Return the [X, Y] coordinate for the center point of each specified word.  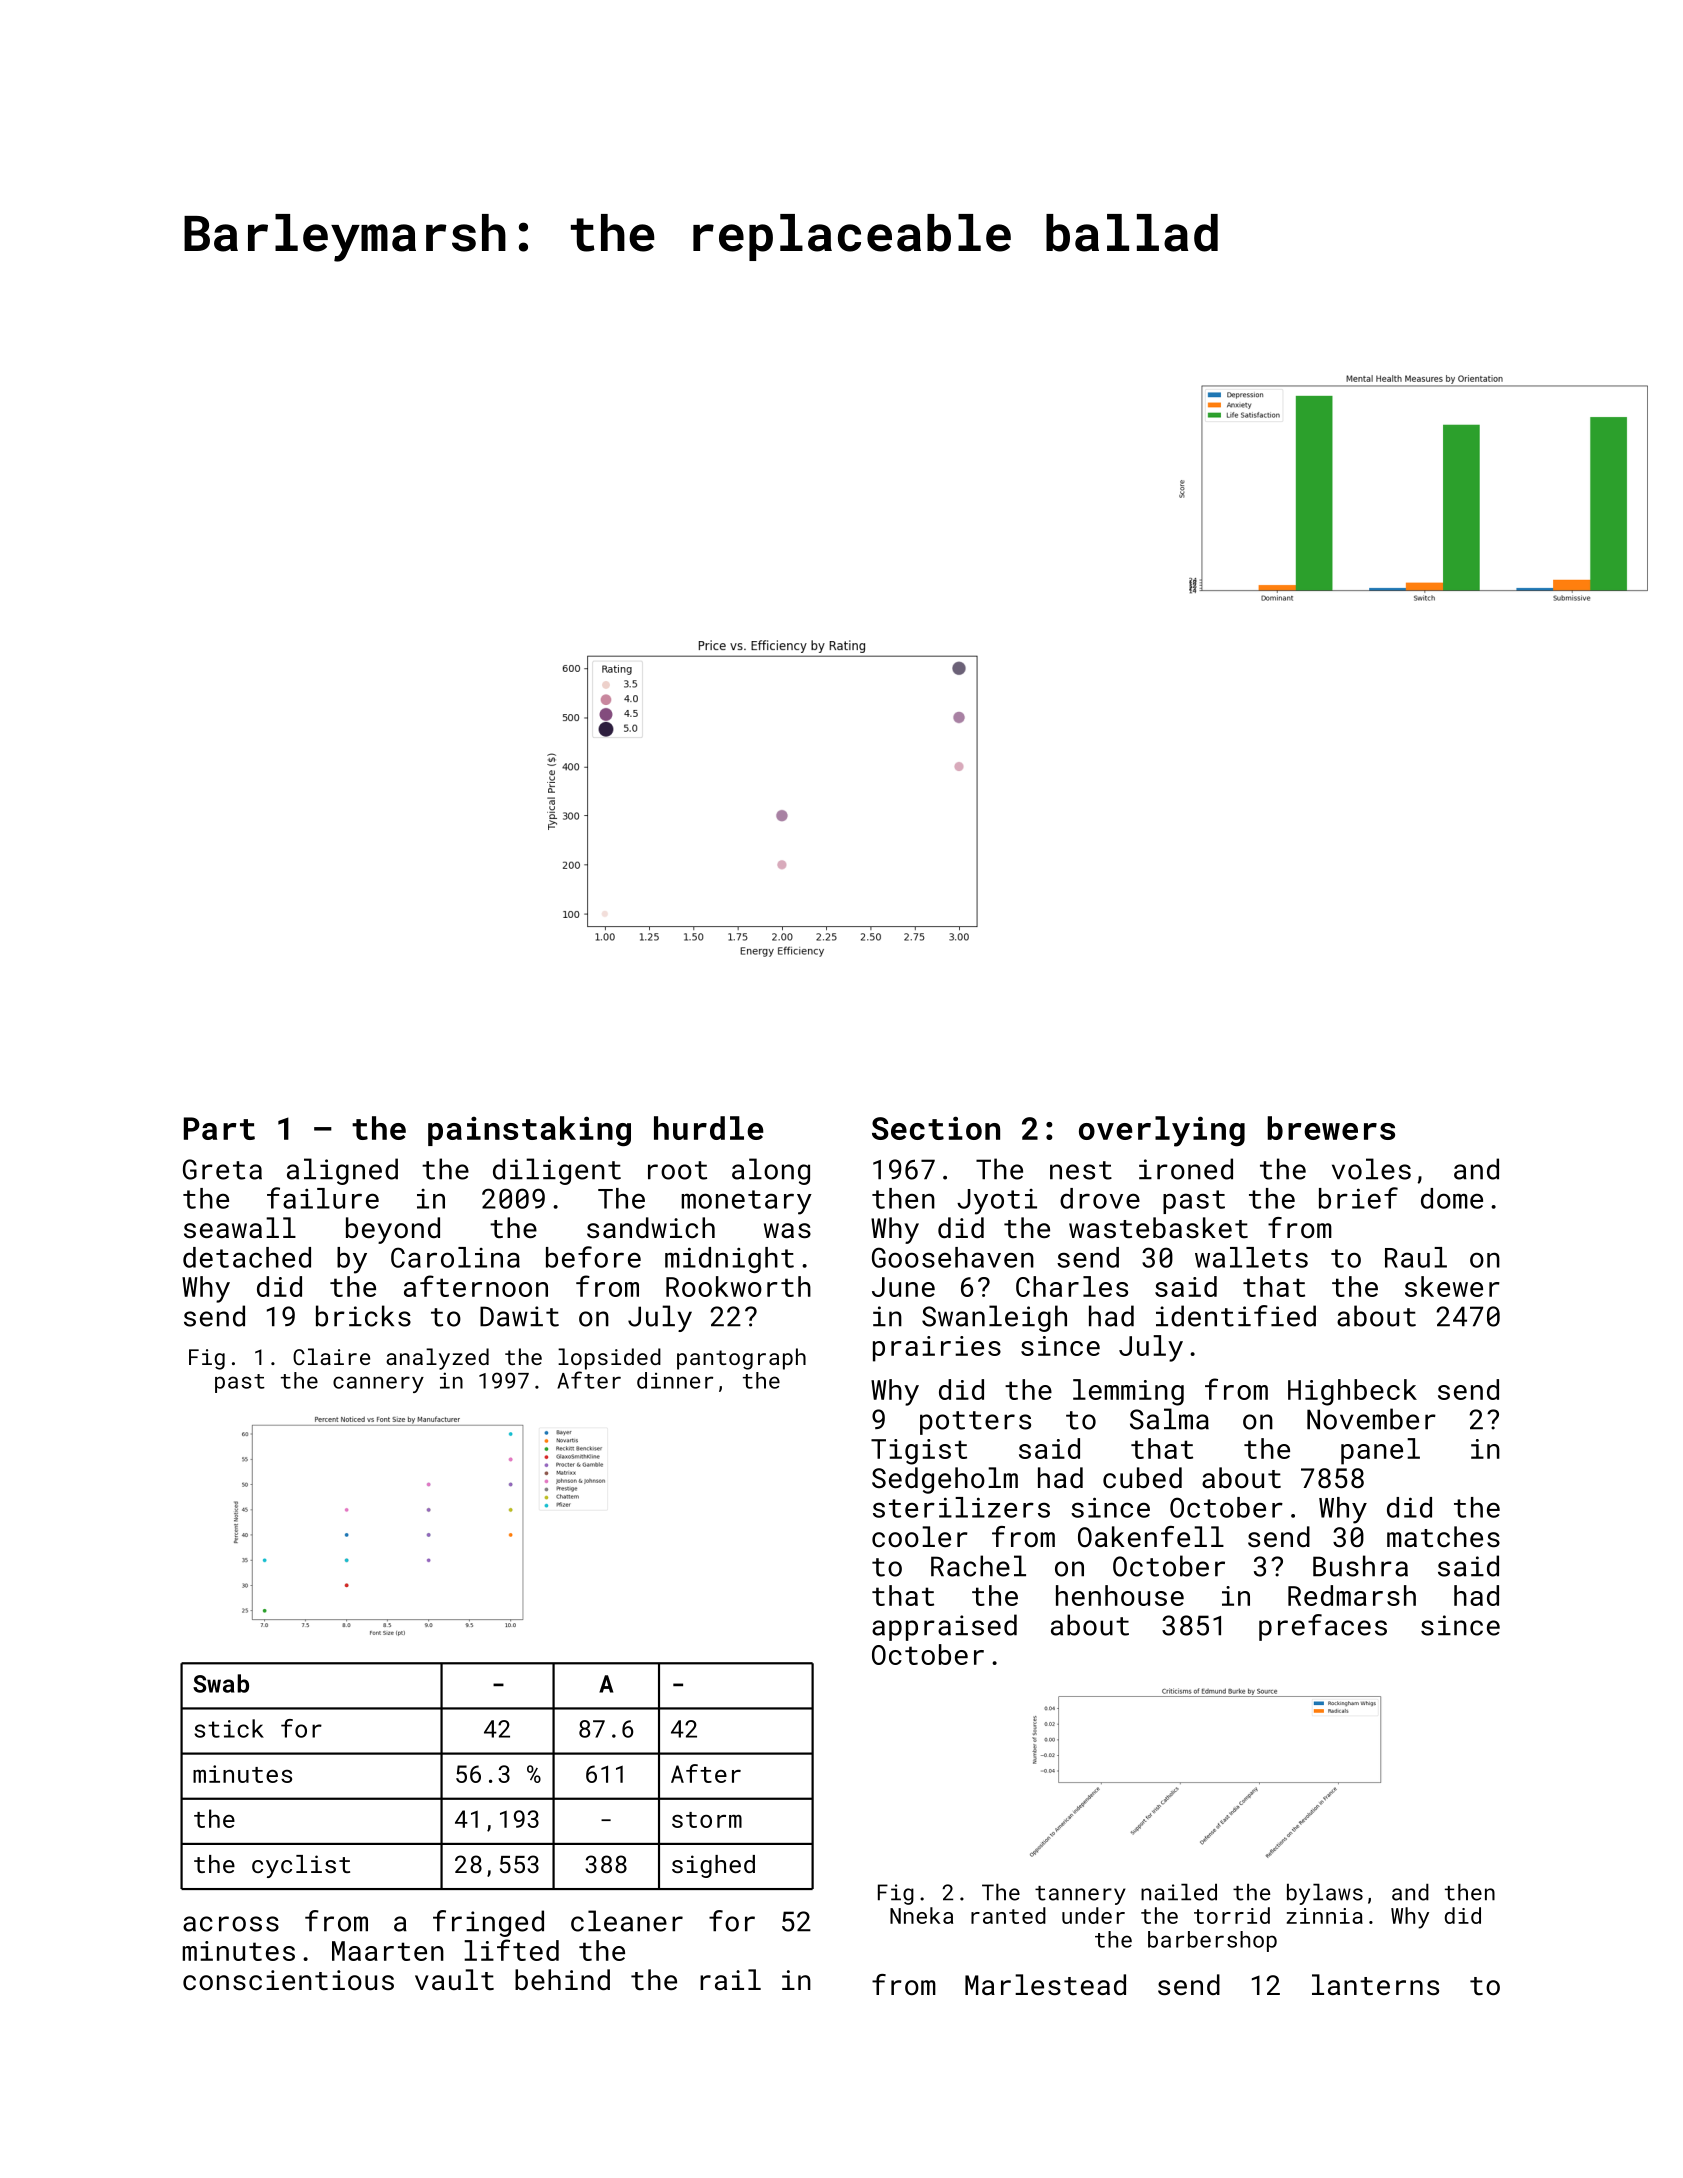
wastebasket [1158, 1228]
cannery [378, 1384]
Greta [222, 1169]
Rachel [978, 1566]
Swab [221, 1683]
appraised [944, 1627]
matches [1443, 1537]
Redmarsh [1352, 1595]
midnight [729, 1260]
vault [454, 1979]
